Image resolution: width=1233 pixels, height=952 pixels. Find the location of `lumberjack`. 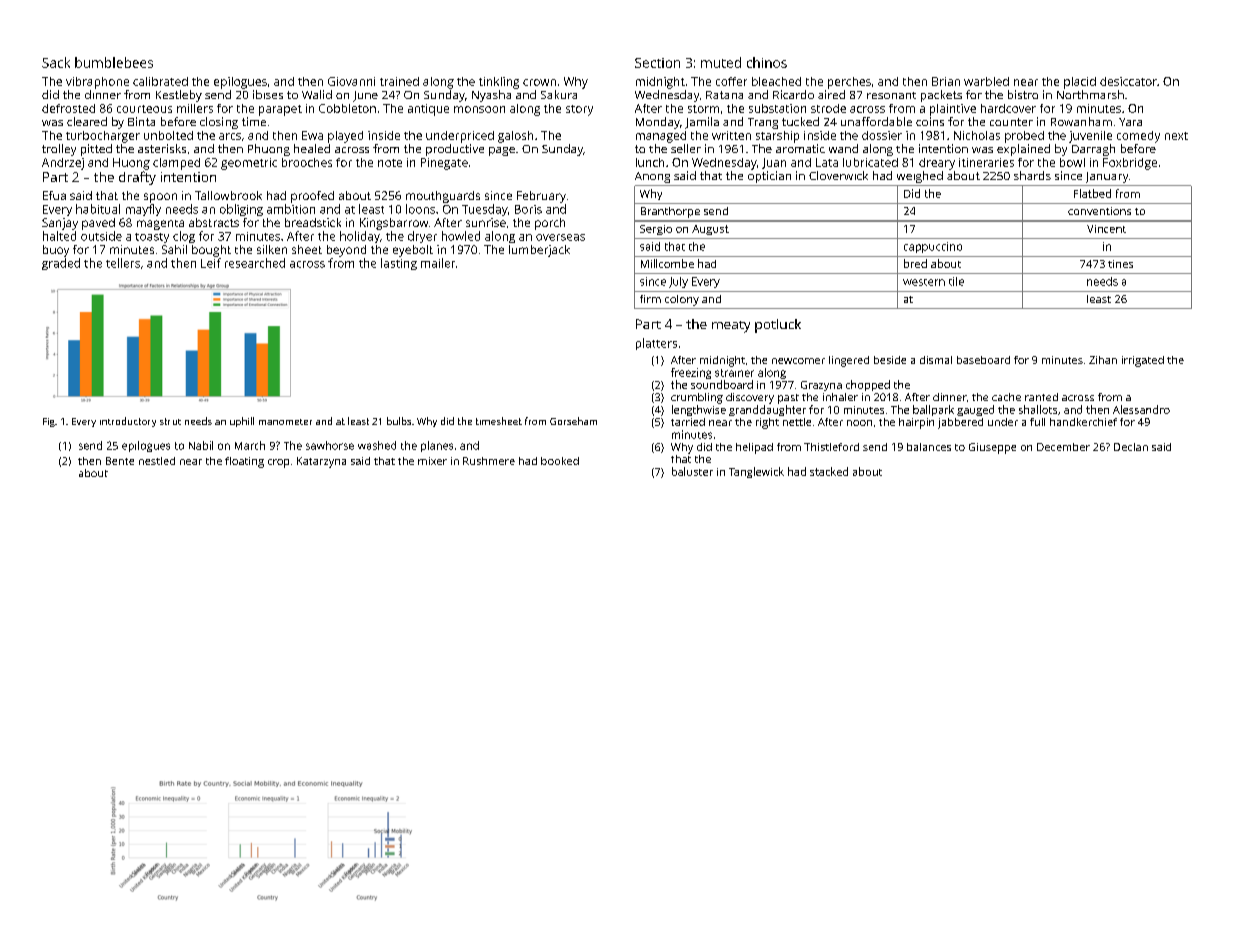

lumberjack is located at coordinates (539, 251).
